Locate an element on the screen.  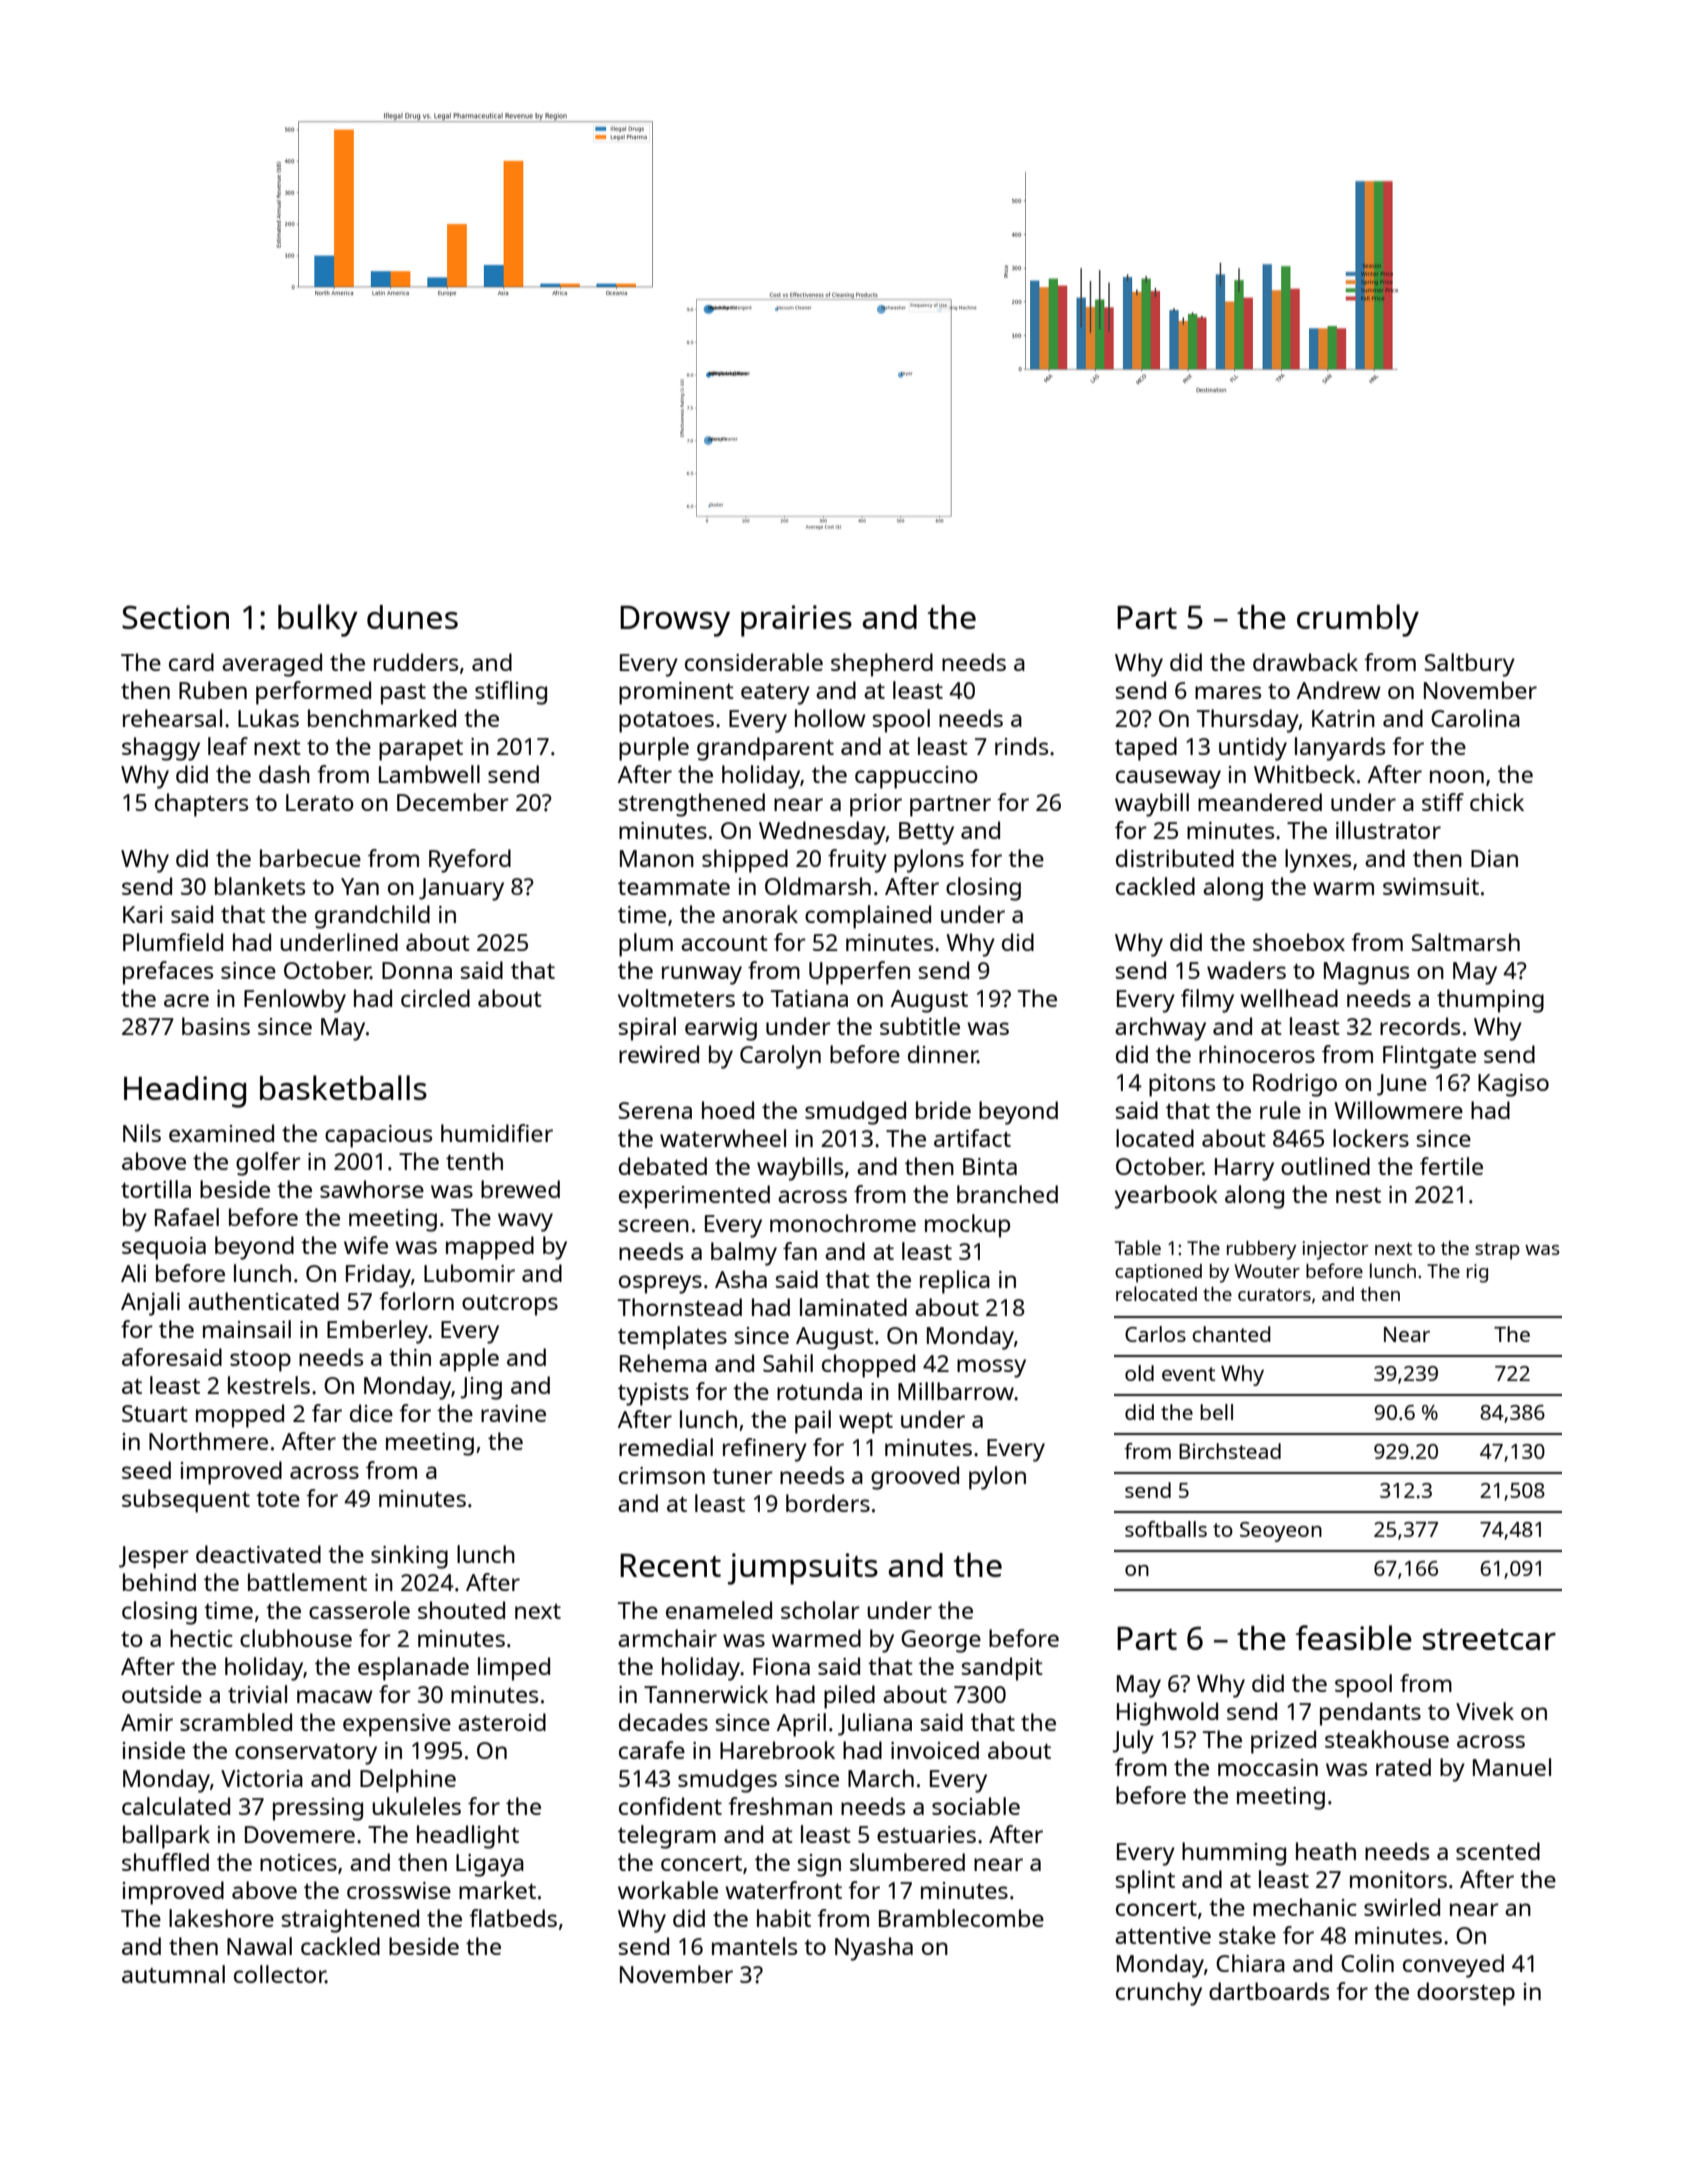
smudges is located at coordinates (727, 1781).
